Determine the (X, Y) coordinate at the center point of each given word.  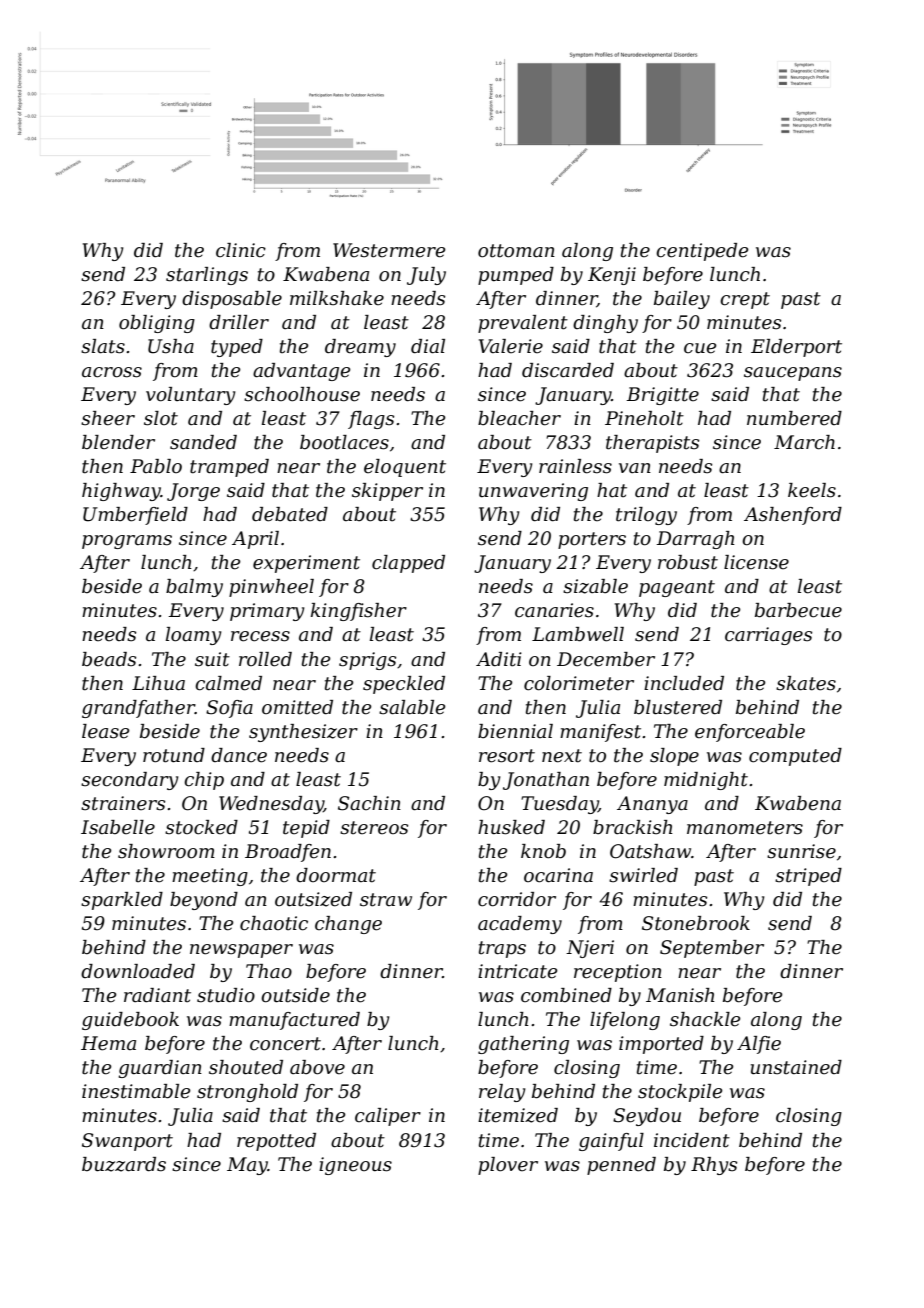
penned (621, 1166)
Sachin (369, 803)
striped (808, 877)
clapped (408, 564)
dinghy (605, 324)
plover (508, 1166)
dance (239, 755)
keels (812, 490)
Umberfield (135, 516)
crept (745, 300)
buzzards (124, 1164)
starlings (207, 276)
